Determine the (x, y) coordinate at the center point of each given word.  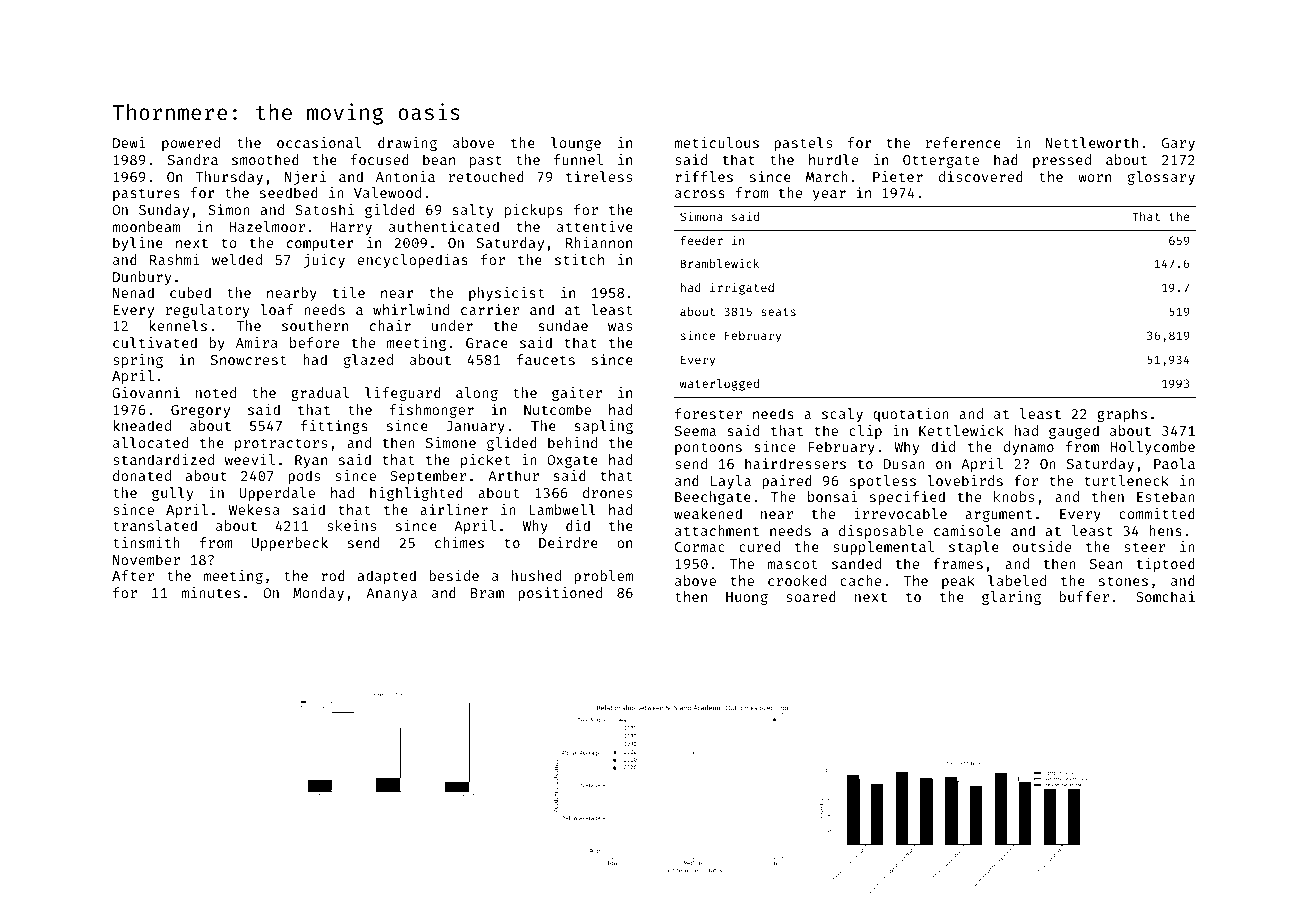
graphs (1122, 415)
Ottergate (941, 161)
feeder (701, 240)
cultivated (155, 342)
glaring (1011, 598)
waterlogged (719, 385)
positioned (560, 594)
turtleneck (1126, 480)
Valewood (387, 192)
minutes (210, 592)
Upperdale (277, 494)
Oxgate (572, 461)
